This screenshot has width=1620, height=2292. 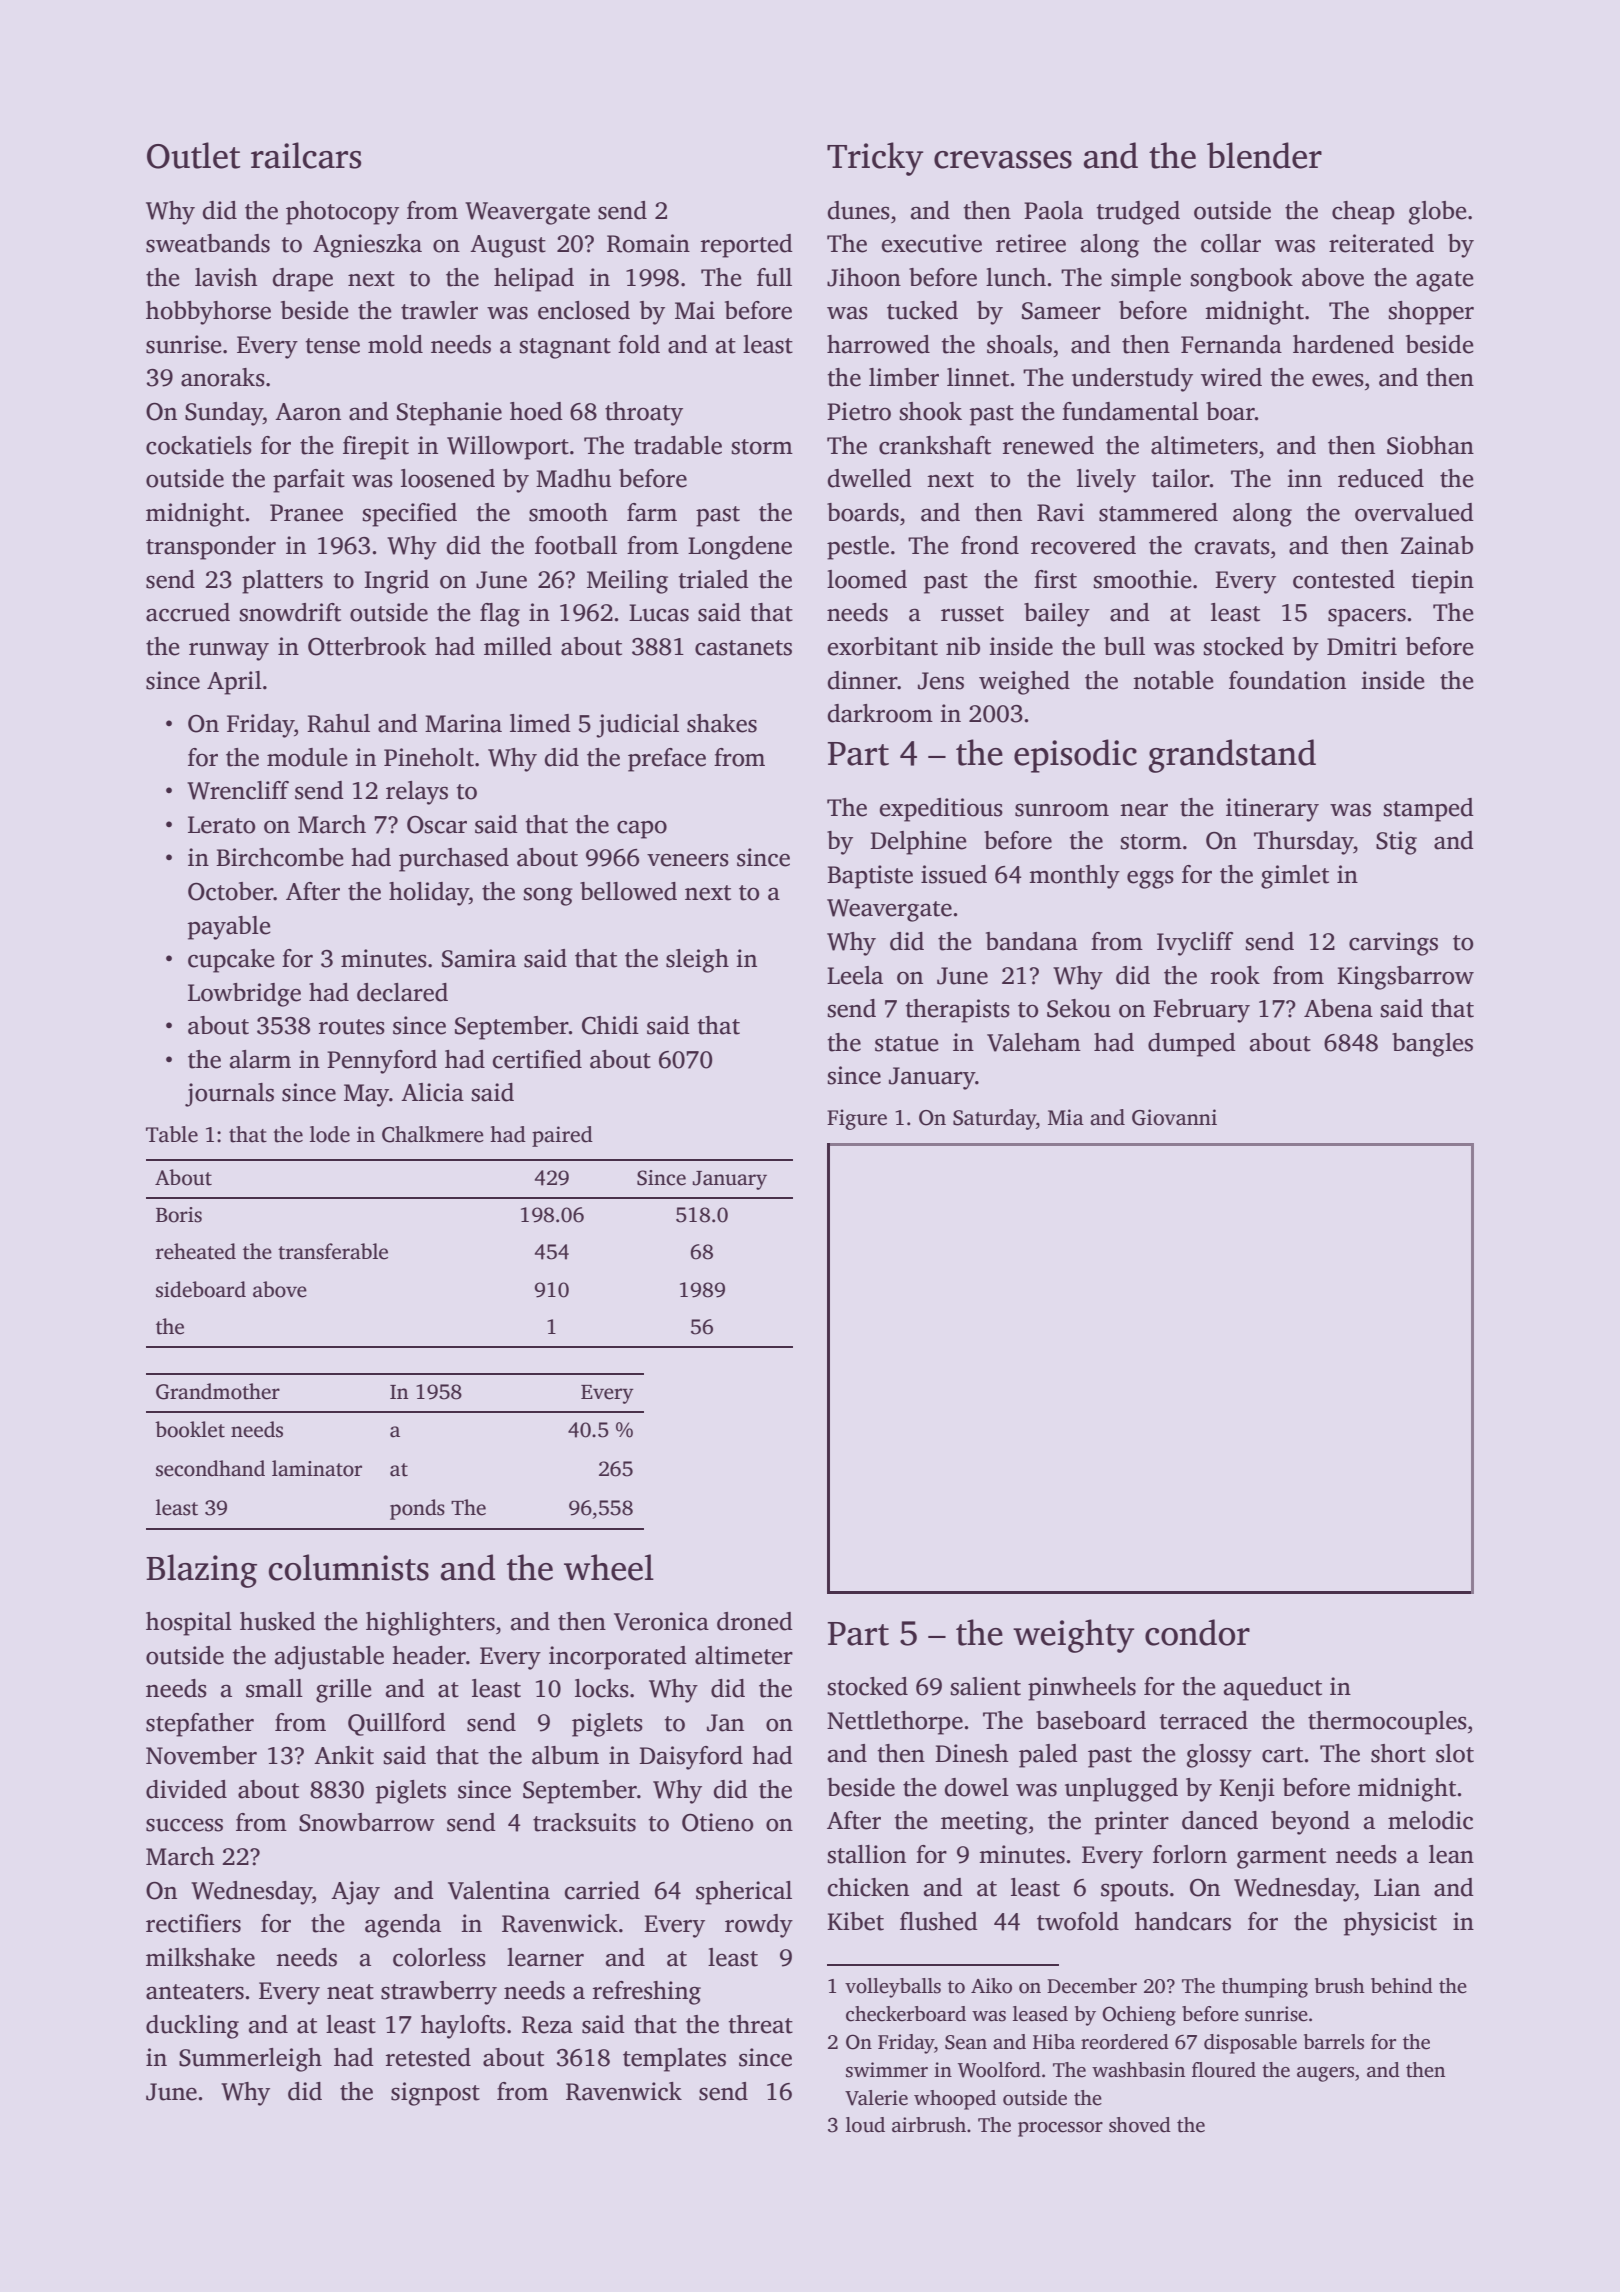 I want to click on Romain, so click(x=648, y=243).
